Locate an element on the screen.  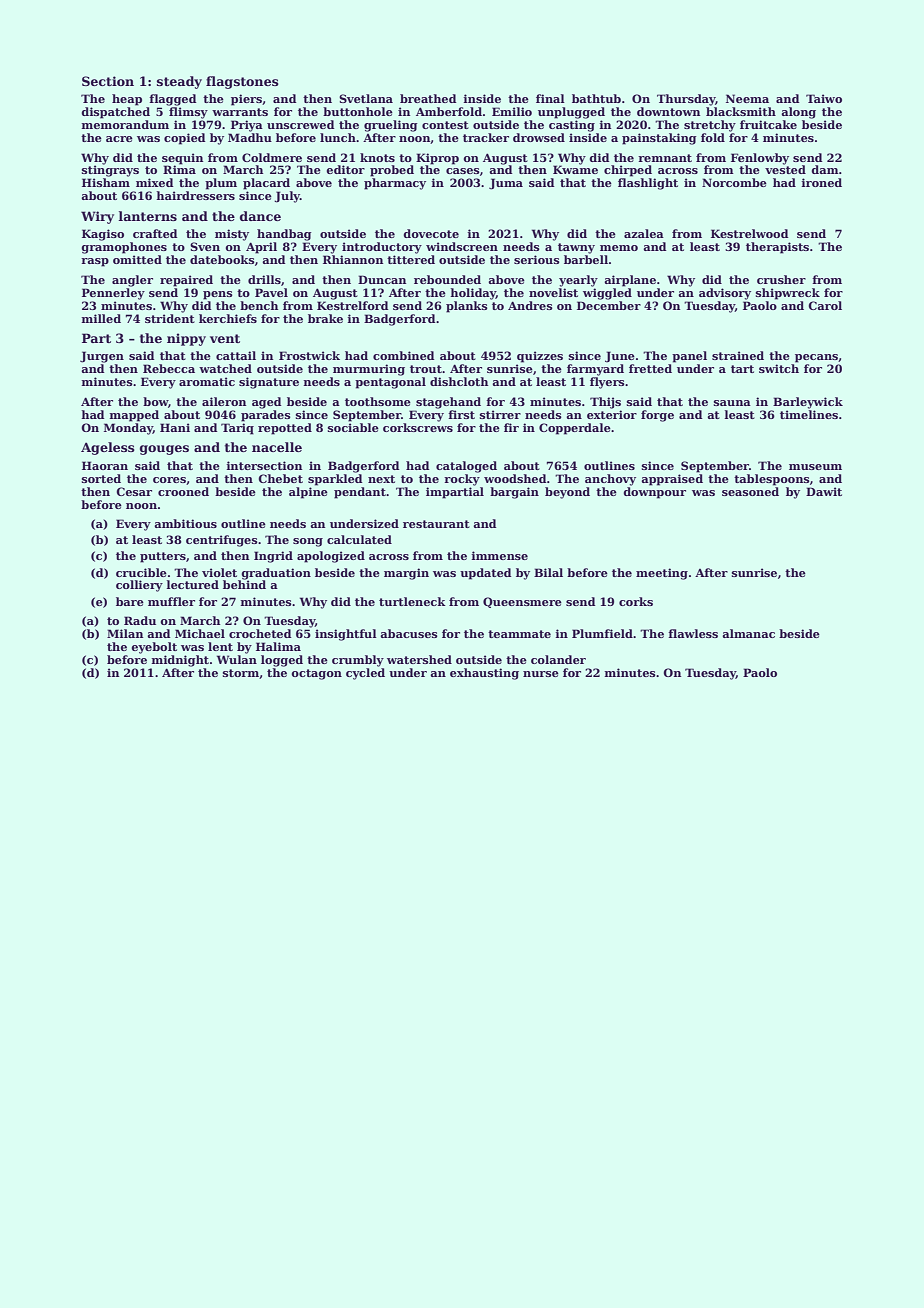
therapists is located at coordinates (777, 248).
